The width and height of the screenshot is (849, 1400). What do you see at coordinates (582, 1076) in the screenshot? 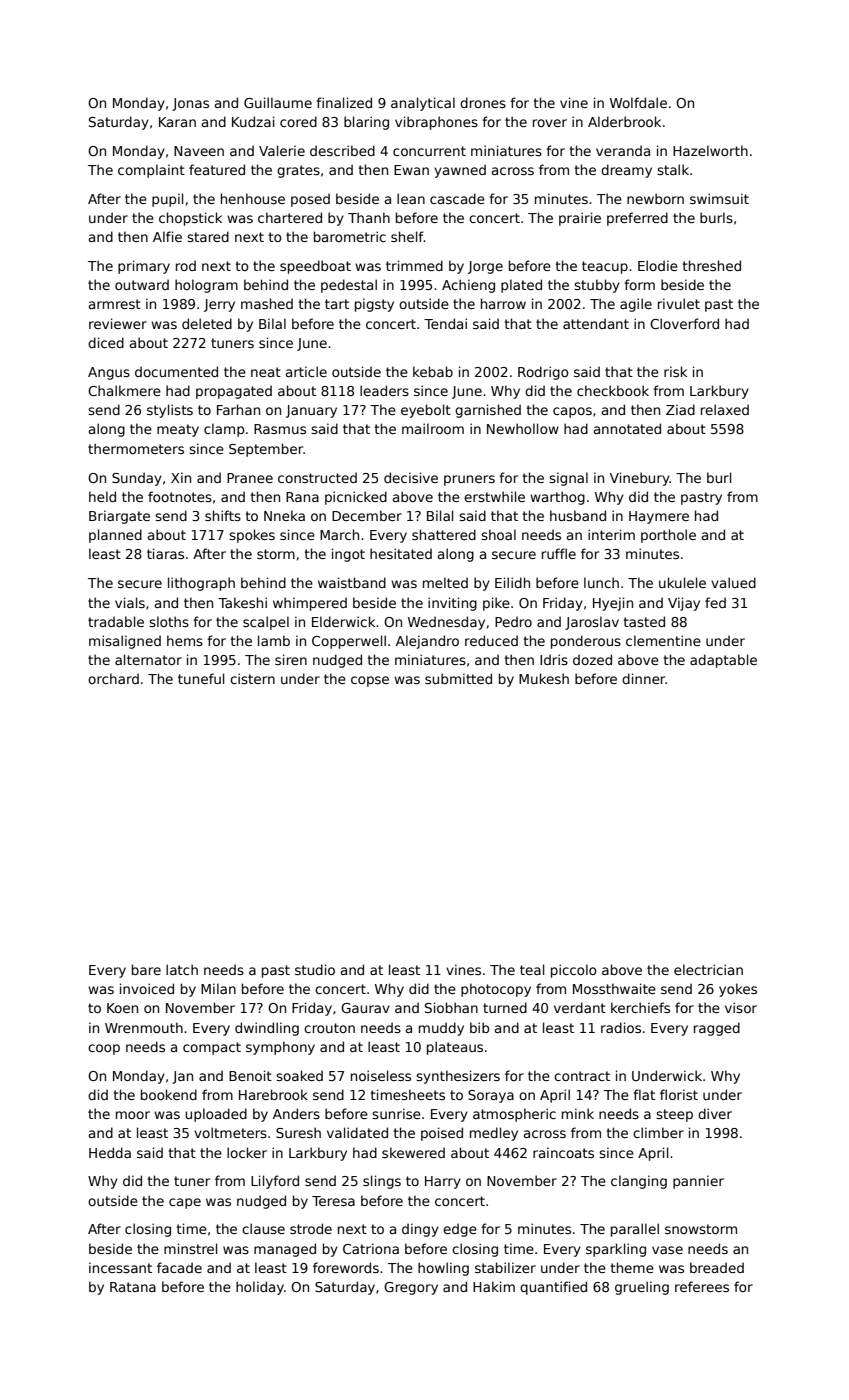
I see `contract` at bounding box center [582, 1076].
